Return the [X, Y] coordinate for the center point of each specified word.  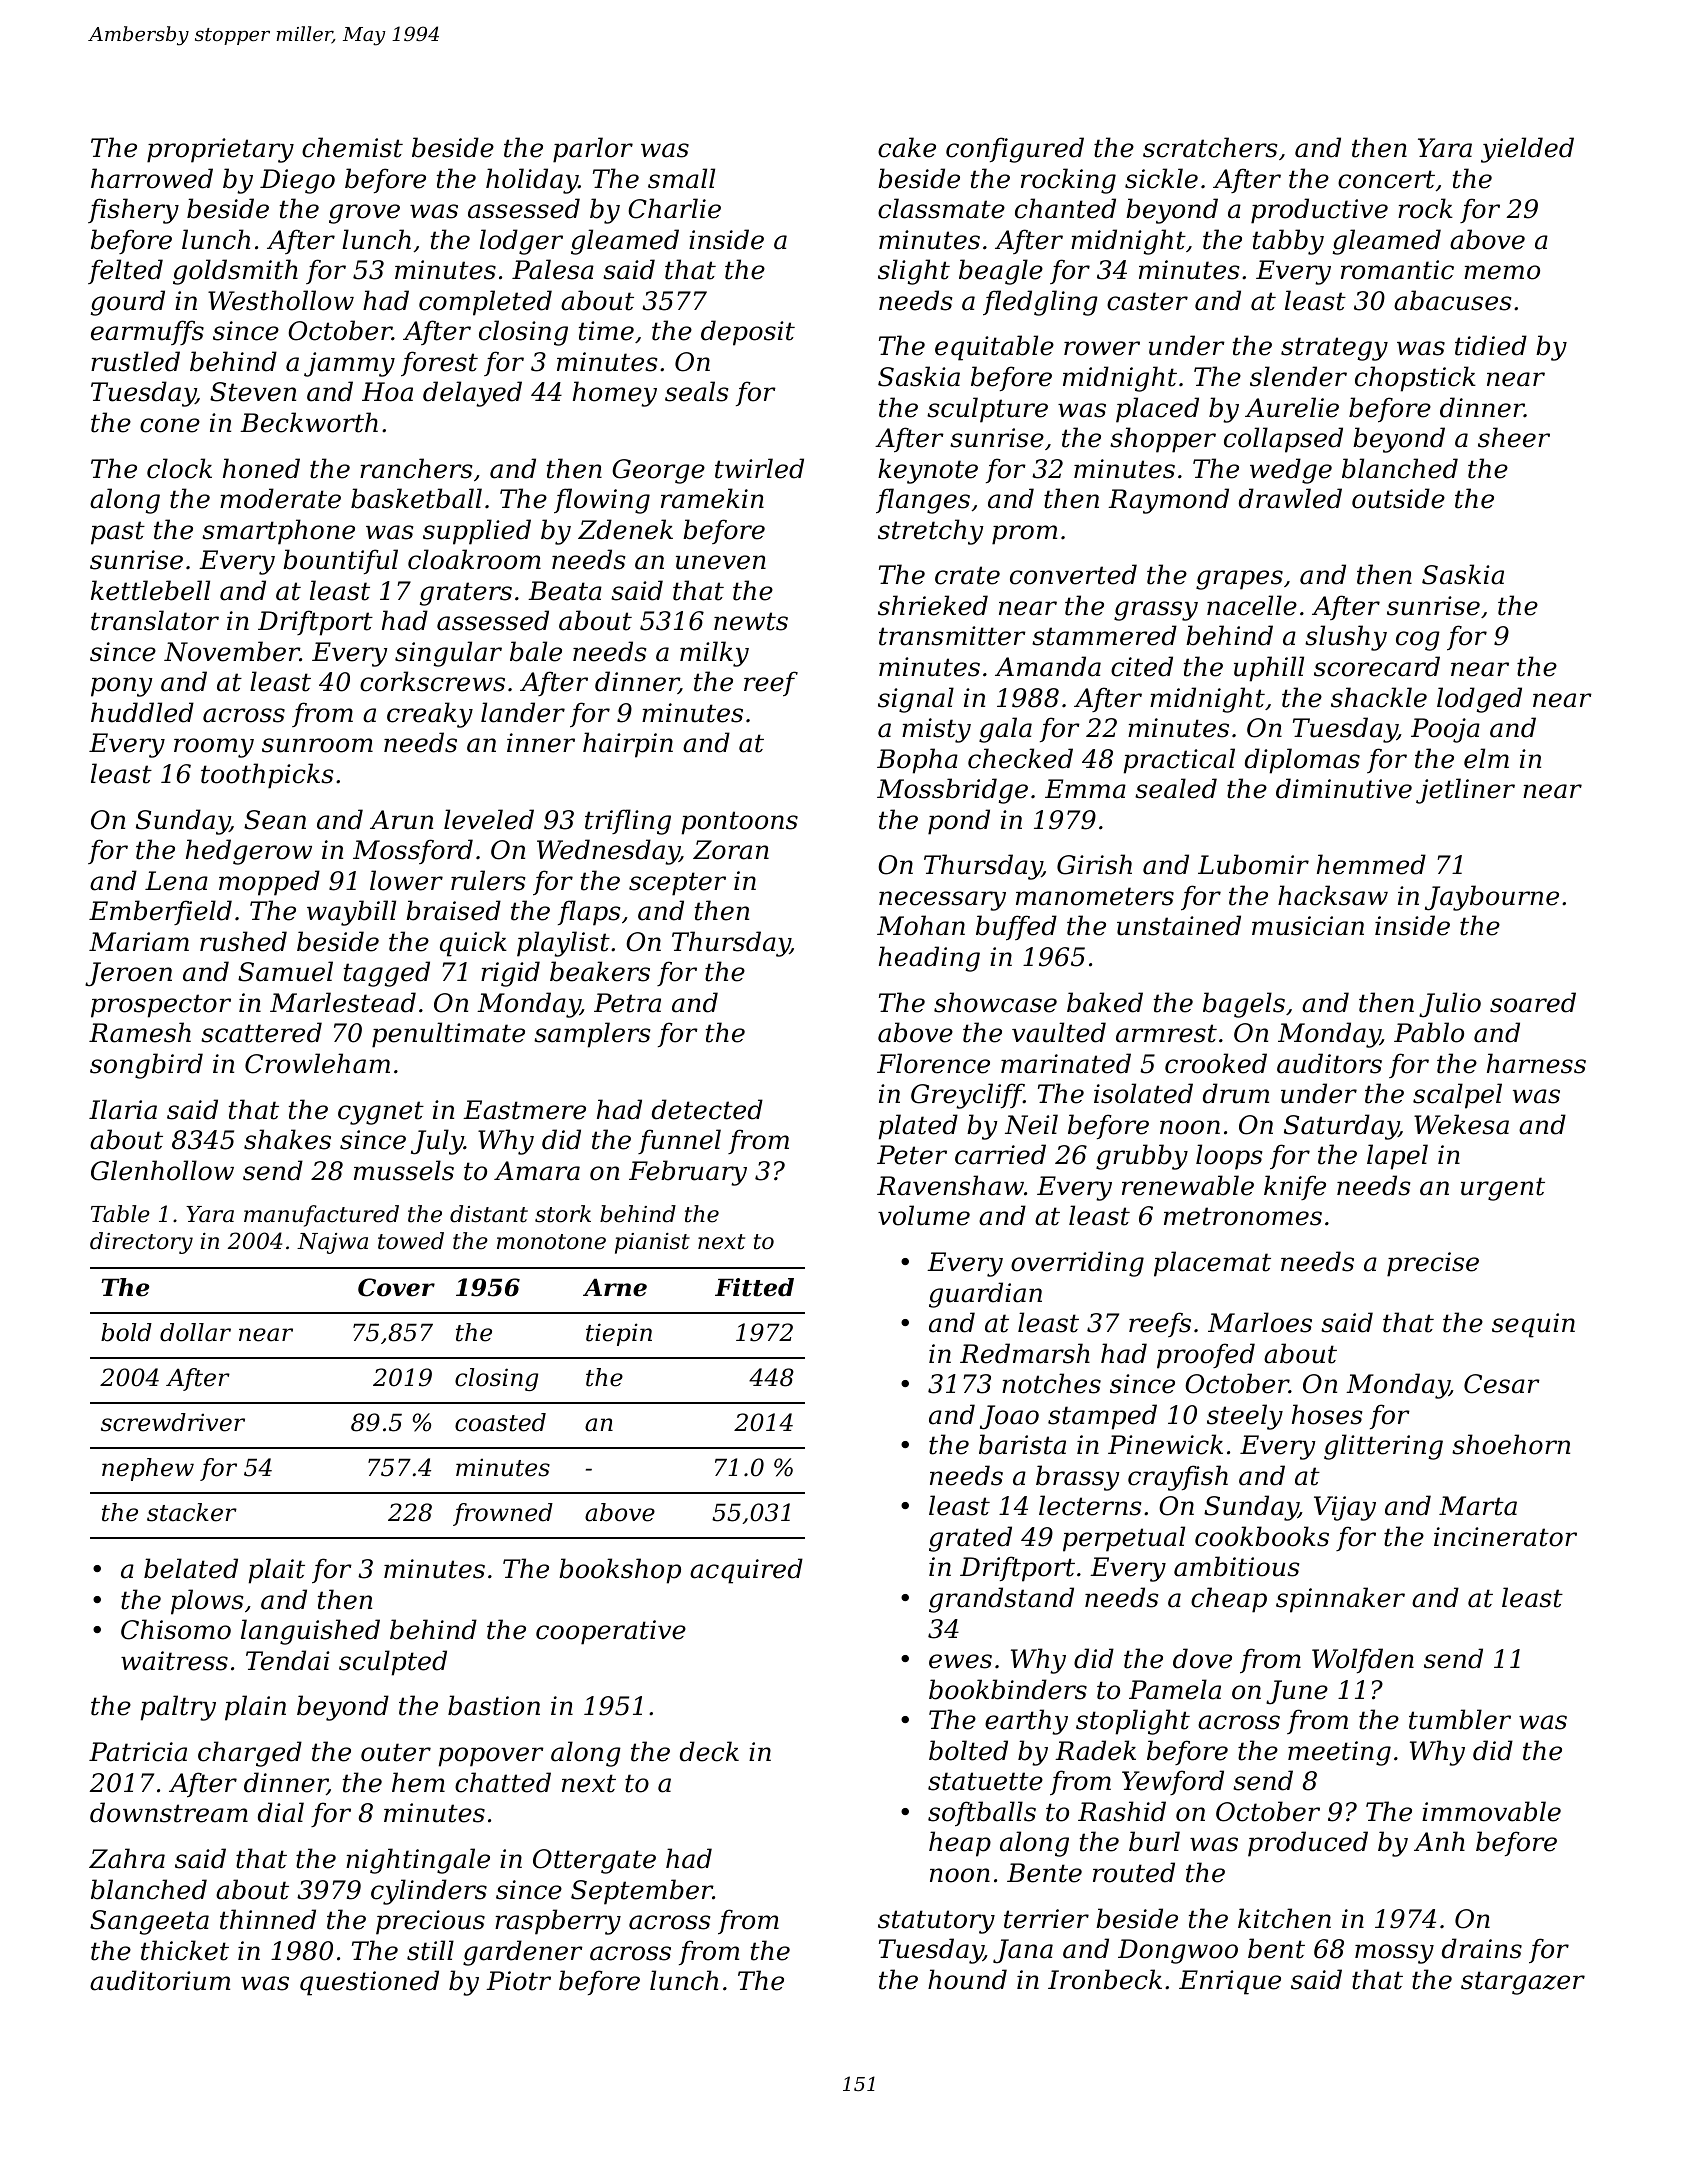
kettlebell [150, 590]
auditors [1329, 1063]
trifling [628, 822]
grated [970, 1539]
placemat [1212, 1264]
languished [310, 1632]
